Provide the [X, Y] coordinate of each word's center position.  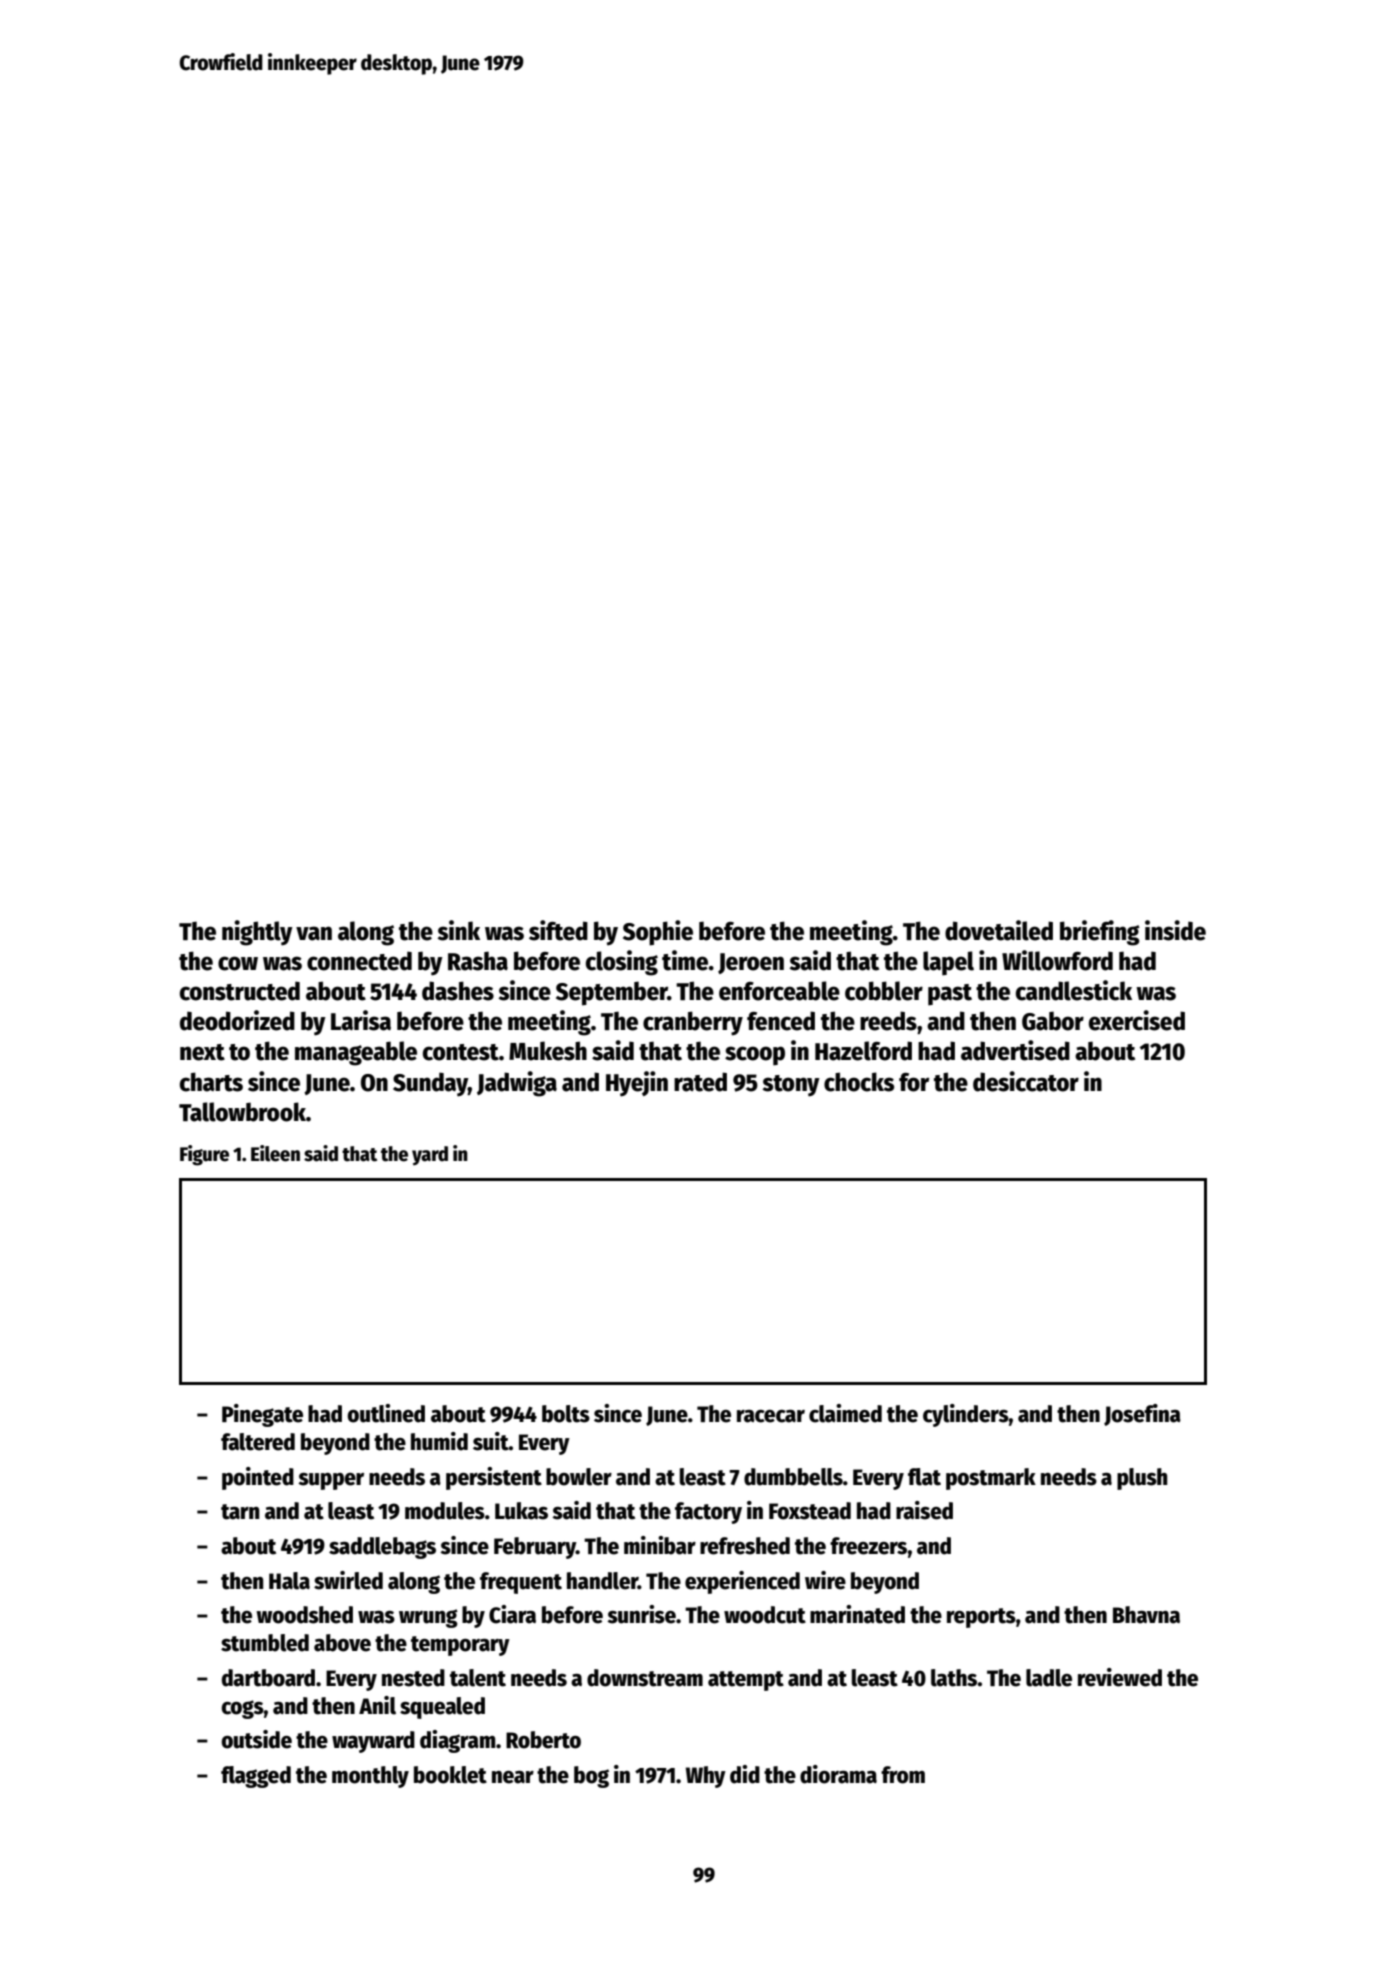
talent [478, 1678]
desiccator [1026, 1081]
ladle [1049, 1678]
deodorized [237, 1020]
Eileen [275, 1153]
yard [430, 1155]
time [685, 960]
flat [924, 1477]
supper [331, 1481]
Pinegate [262, 1415]
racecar [771, 1416]
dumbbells [793, 1477]
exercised [1137, 1020]
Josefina [1142, 1415]
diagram [458, 1741]
